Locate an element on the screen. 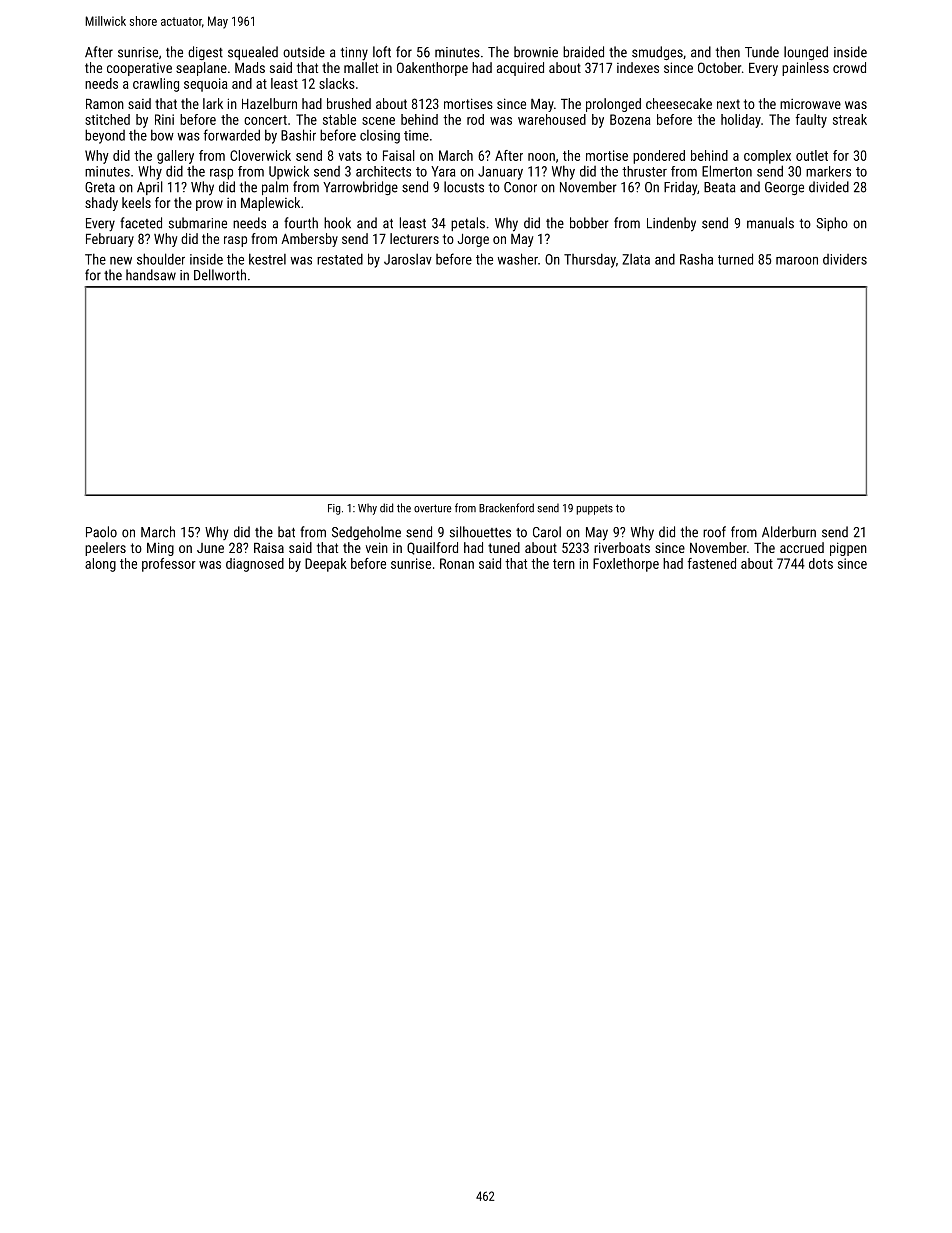  Greta is located at coordinates (100, 187).
